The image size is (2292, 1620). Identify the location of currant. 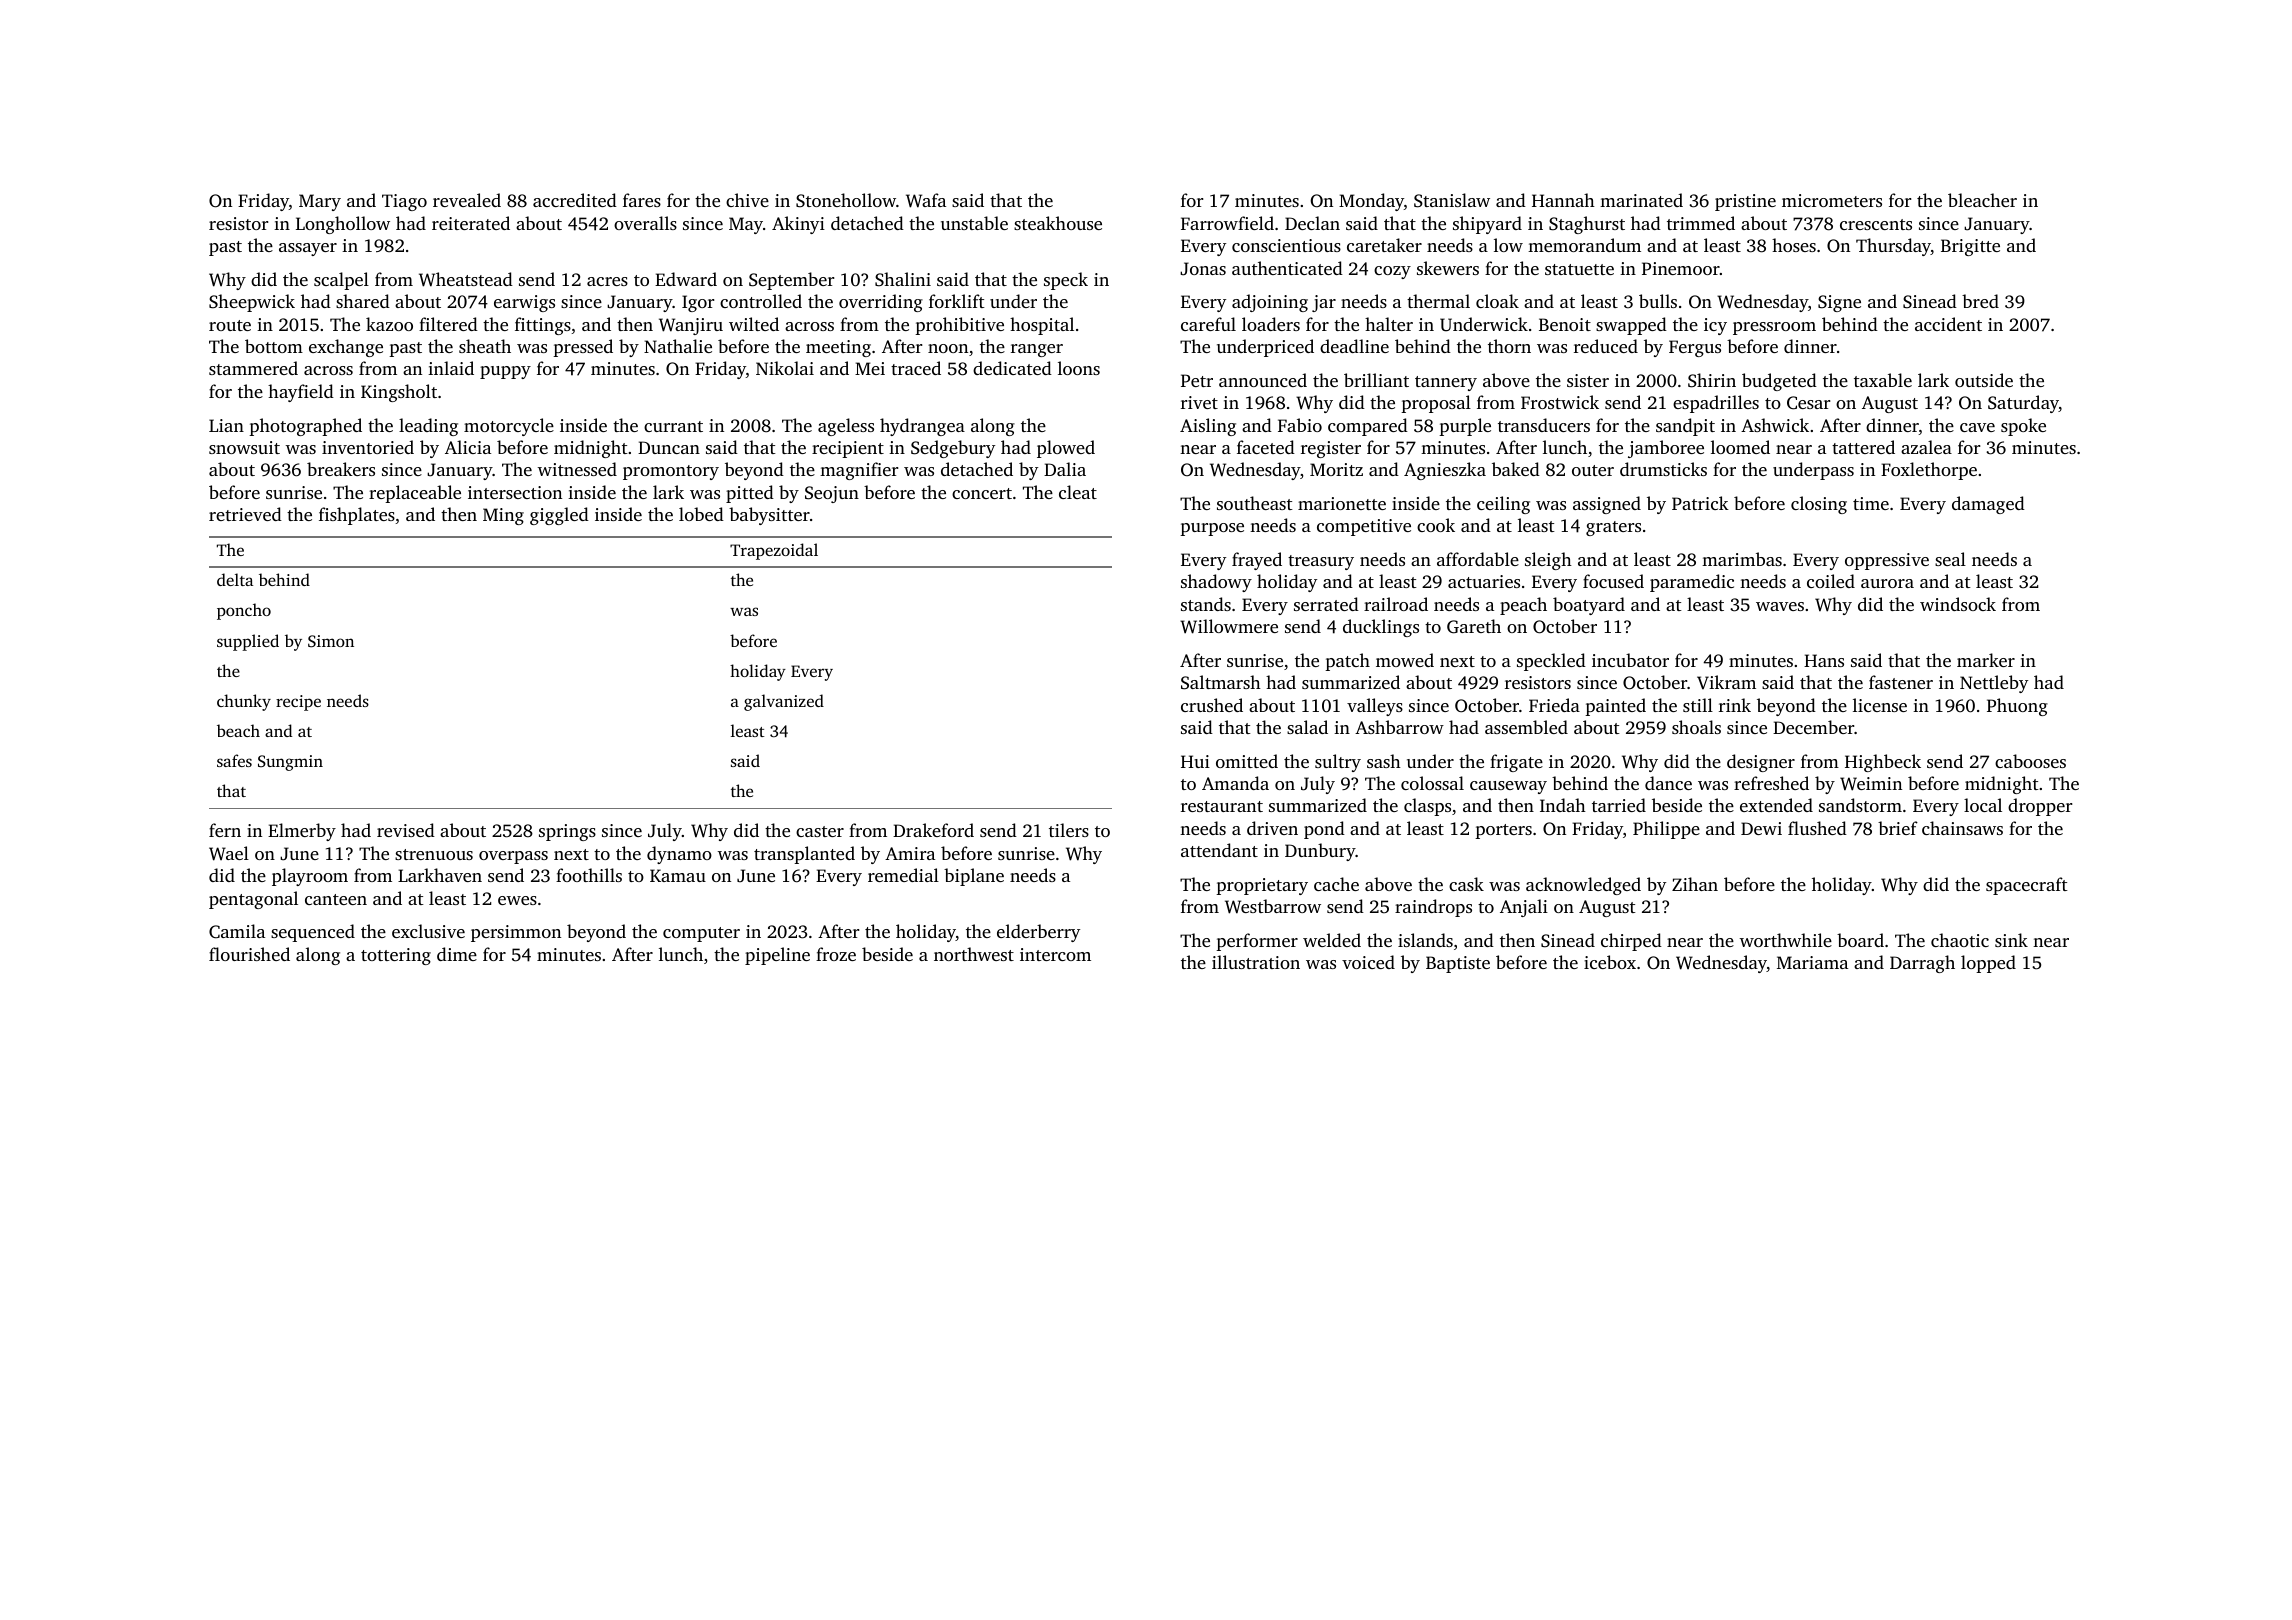
(673, 426).
